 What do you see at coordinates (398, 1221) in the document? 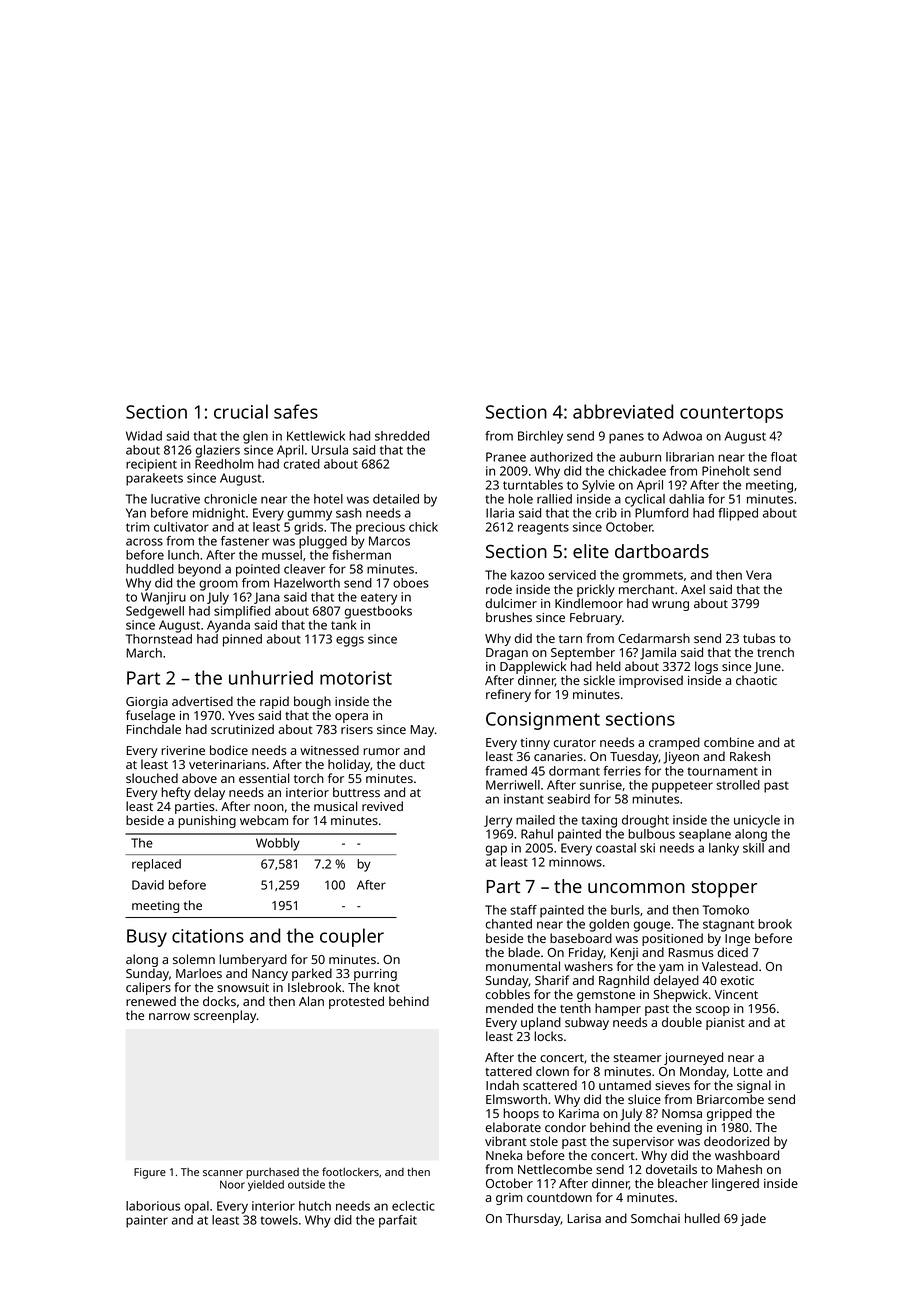
I see `parfait` at bounding box center [398, 1221].
